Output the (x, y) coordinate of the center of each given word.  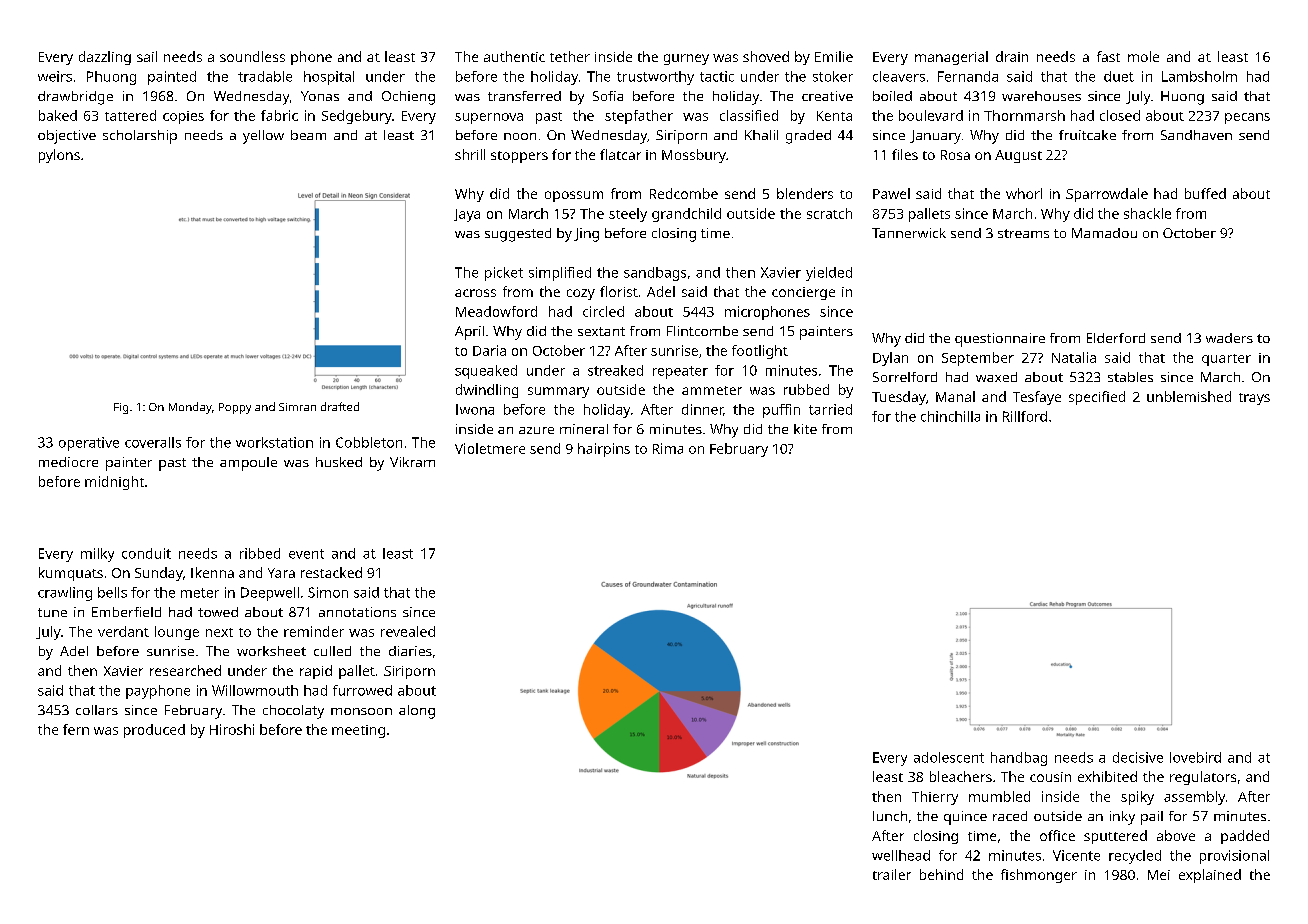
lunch (890, 816)
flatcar (620, 154)
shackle (1147, 213)
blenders (805, 193)
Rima (668, 448)
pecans (1247, 118)
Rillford (1025, 416)
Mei (1159, 875)
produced (154, 731)
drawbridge (75, 98)
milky (97, 555)
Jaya (467, 215)
